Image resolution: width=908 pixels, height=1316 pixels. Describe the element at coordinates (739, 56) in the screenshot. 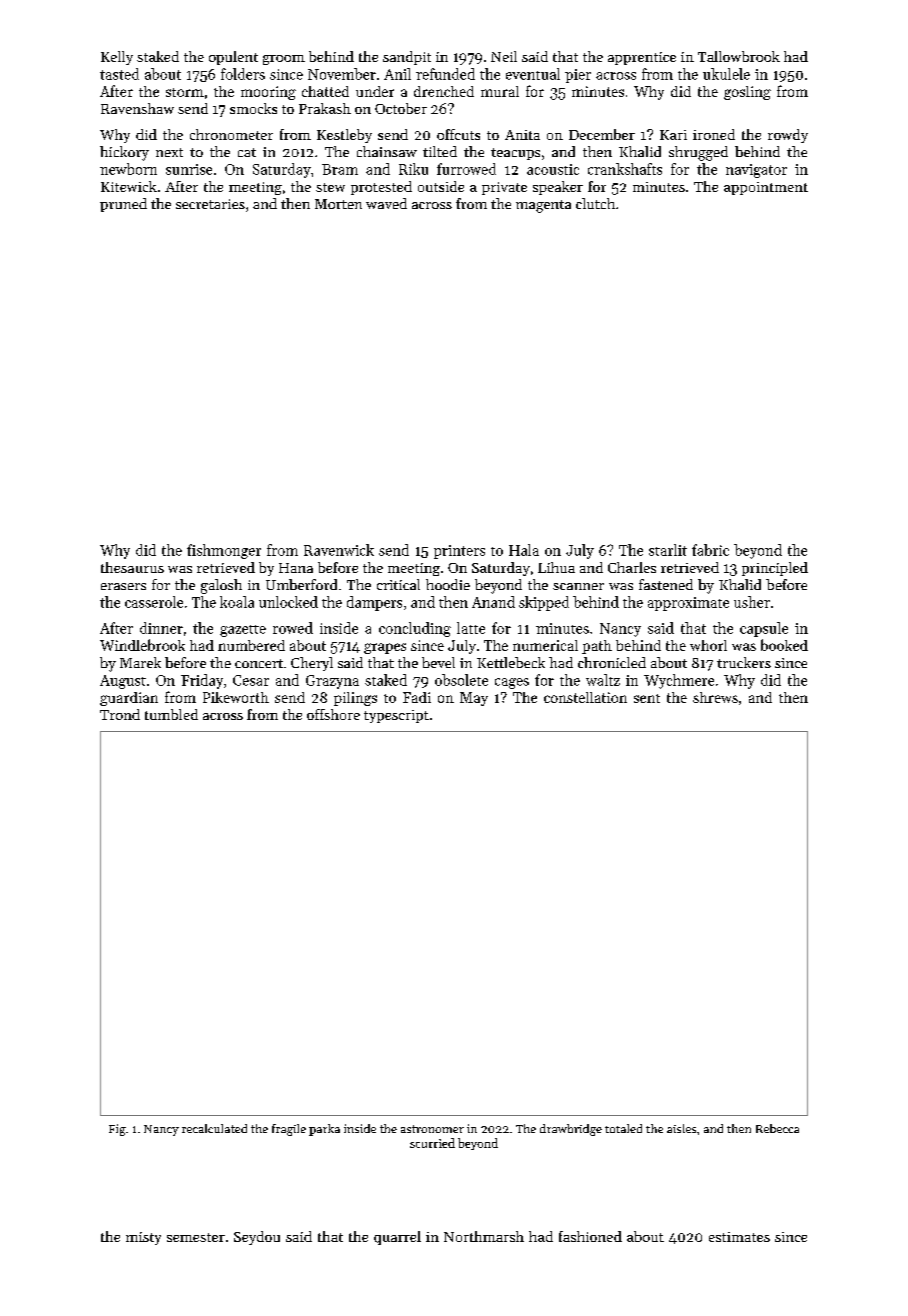

I see `Tallowbrook` at that location.
